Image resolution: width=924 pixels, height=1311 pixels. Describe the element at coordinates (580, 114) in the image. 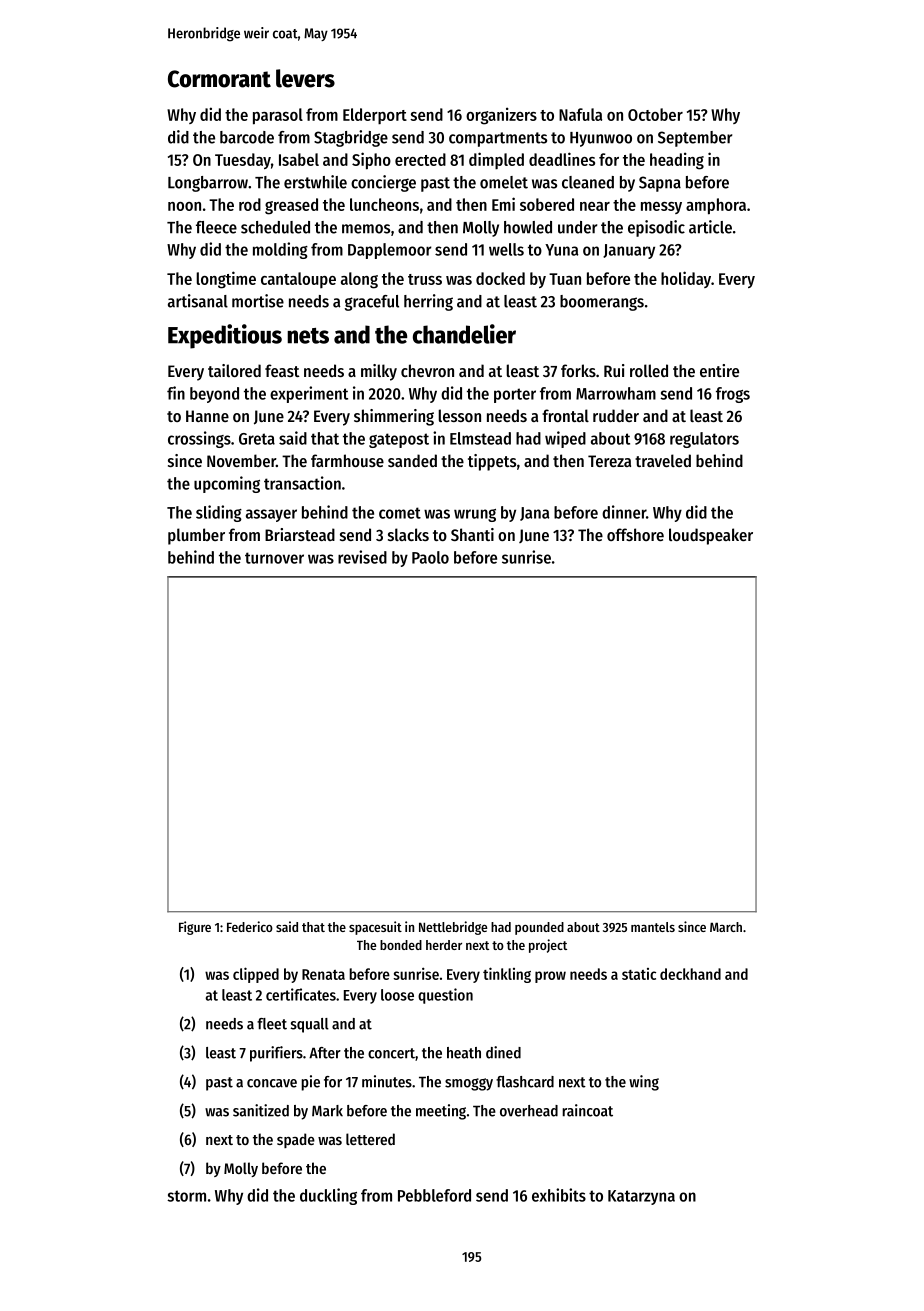

I see `Nafula` at that location.
